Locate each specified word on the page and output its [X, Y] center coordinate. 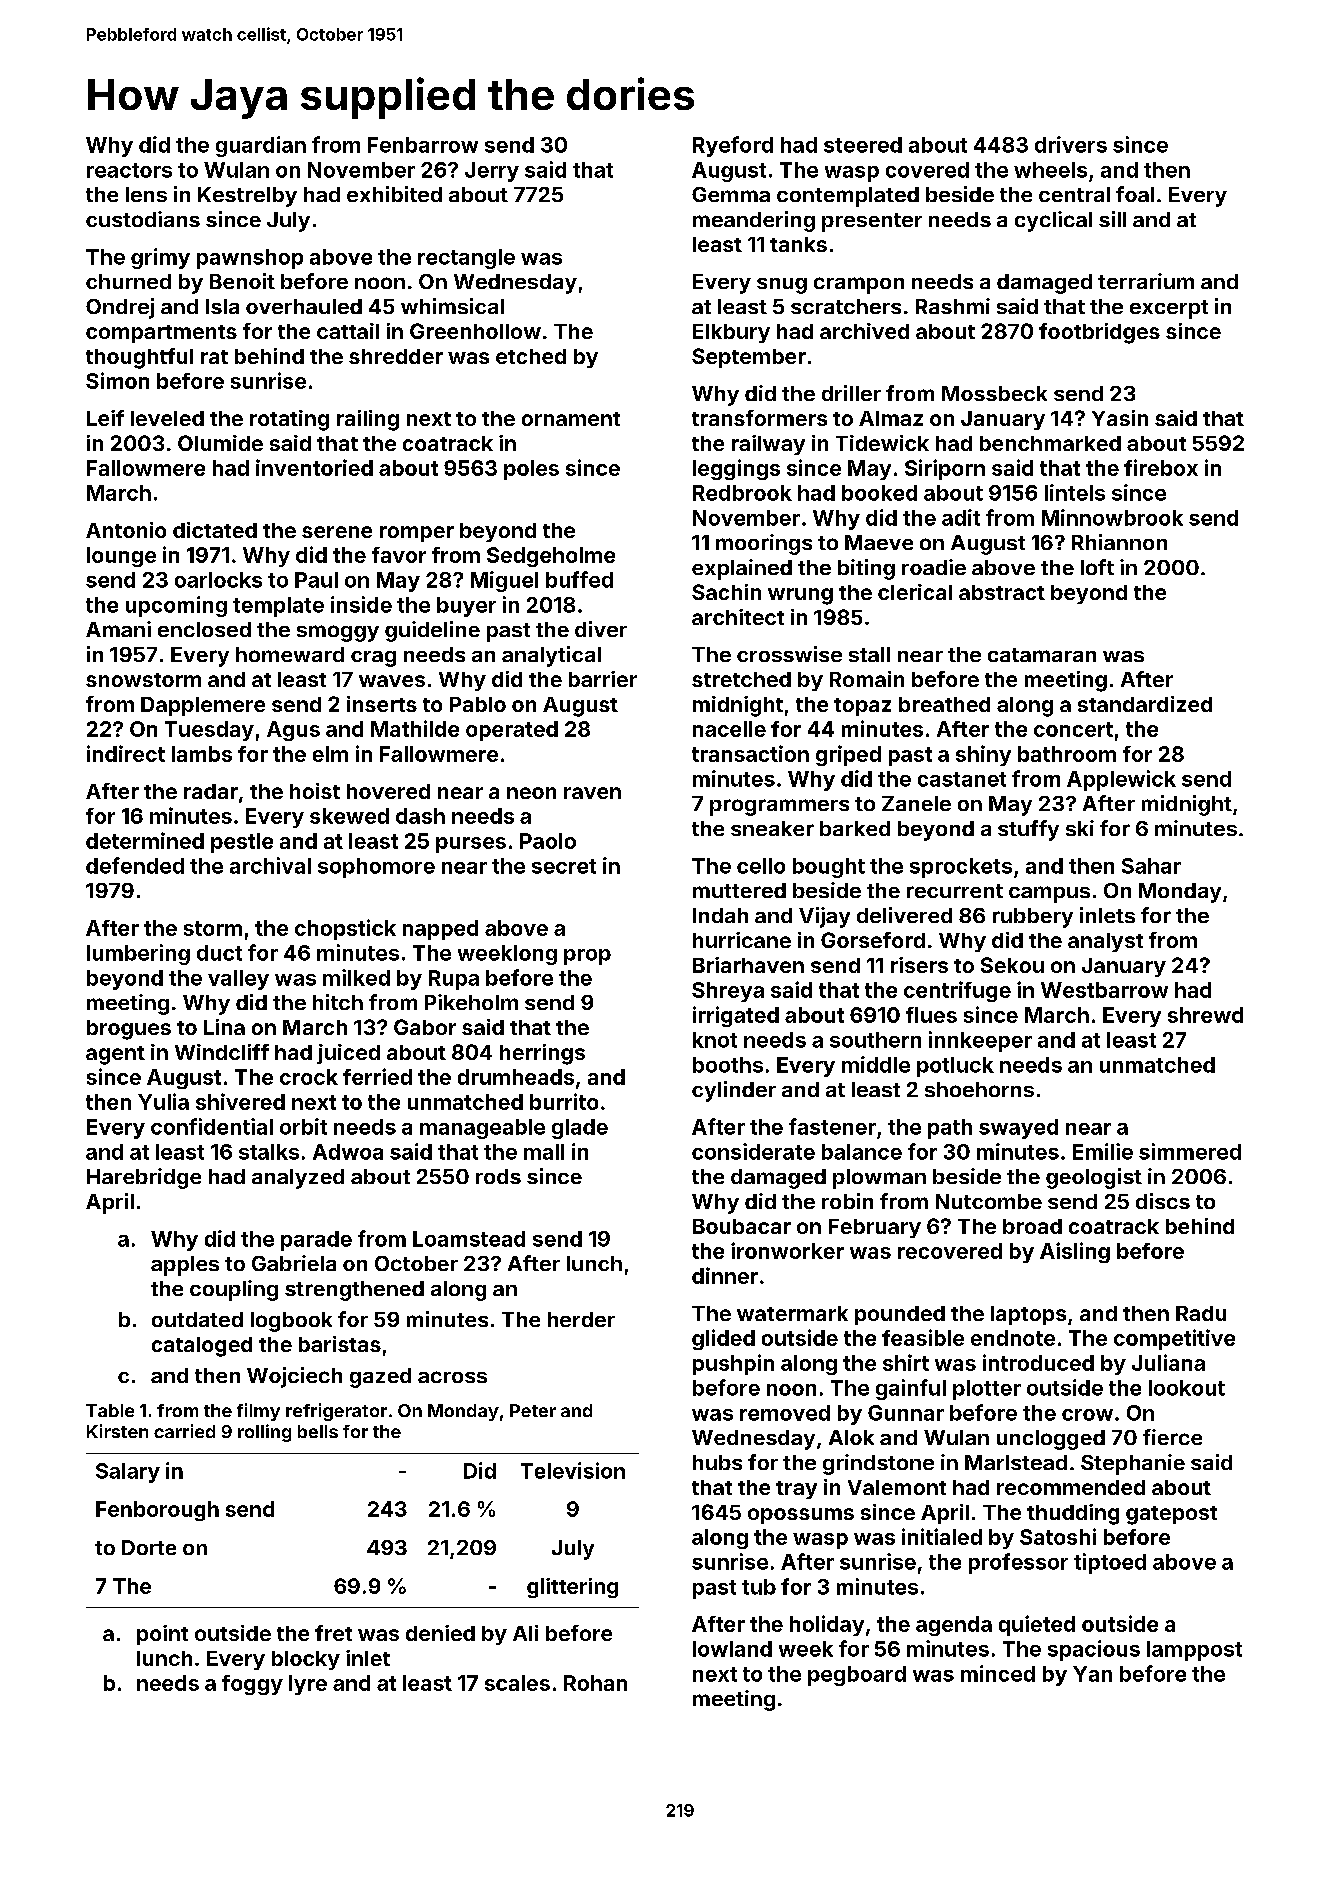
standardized [1145, 704]
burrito [564, 1101]
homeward [290, 654]
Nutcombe [989, 1201]
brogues [129, 1030]
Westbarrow [1104, 990]
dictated [215, 530]
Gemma [731, 194]
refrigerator [336, 1412]
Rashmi [953, 306]
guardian [261, 146]
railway [768, 445]
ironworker [787, 1250]
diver [601, 629]
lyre [308, 1685]
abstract [1002, 592]
